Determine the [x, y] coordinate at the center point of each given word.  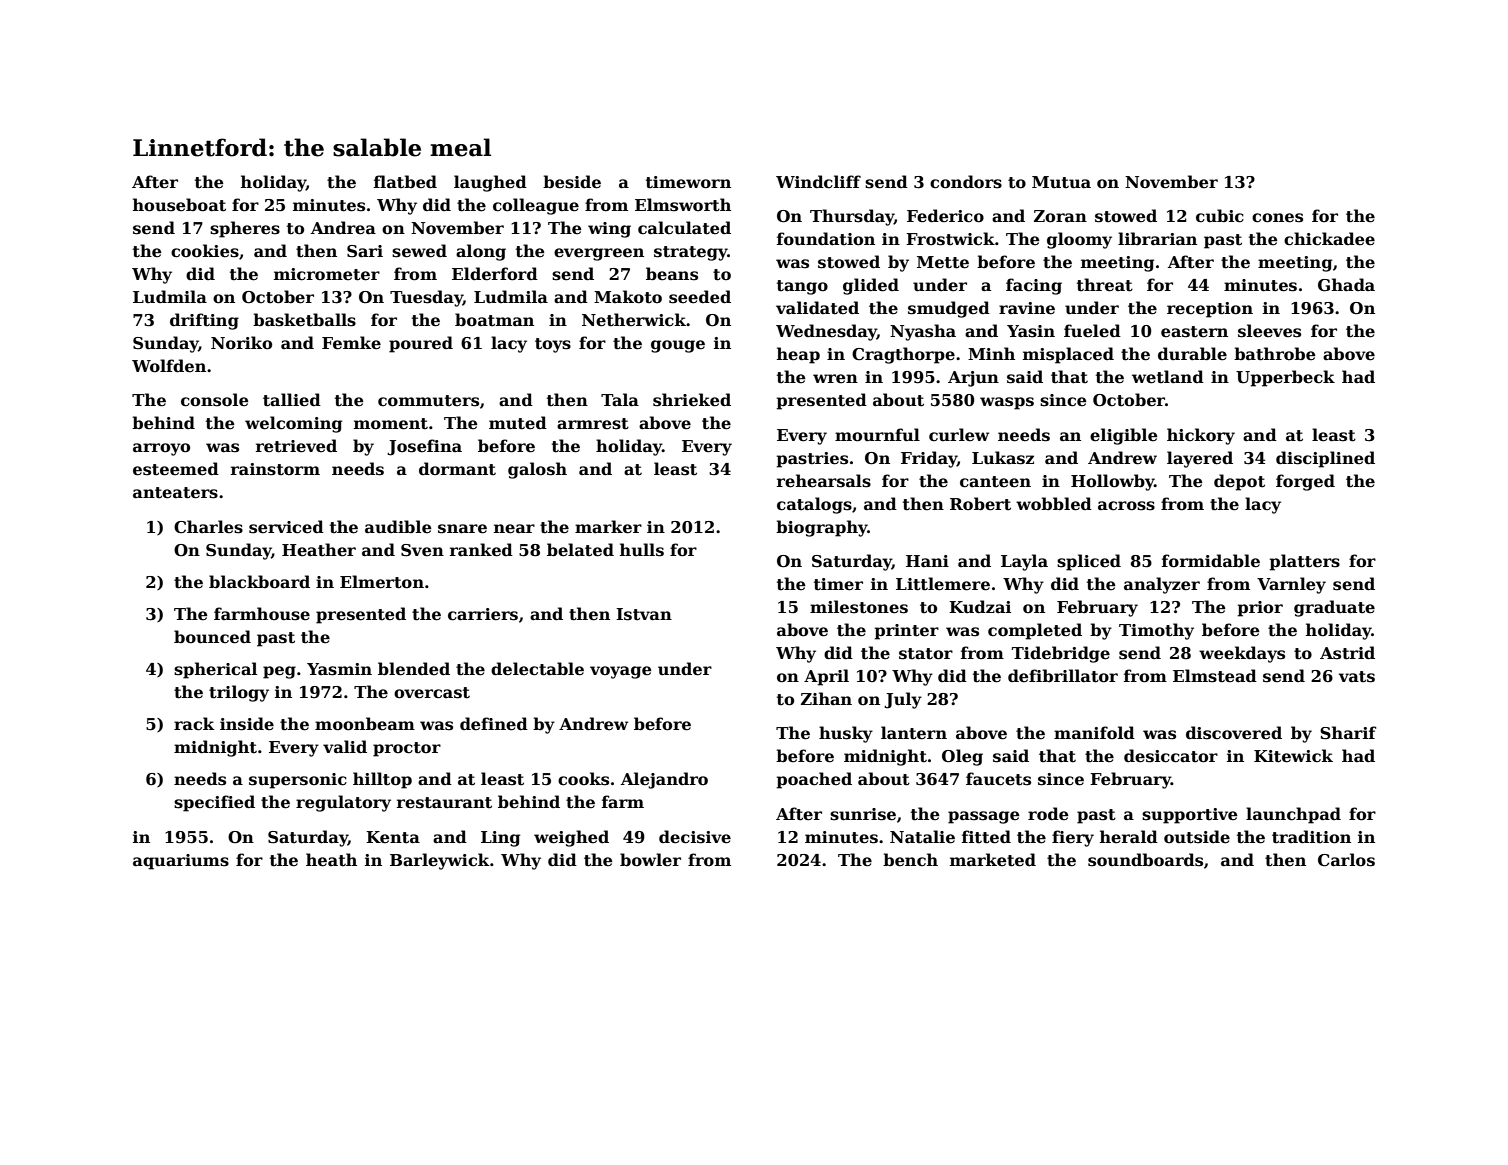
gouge [678, 346]
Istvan [644, 614]
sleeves [1269, 331]
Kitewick [1293, 756]
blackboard [259, 582]
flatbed [405, 182]
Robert [980, 504]
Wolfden [169, 366]
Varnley [1291, 585]
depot [1239, 482]
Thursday [852, 217]
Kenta [393, 837]
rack [194, 724]
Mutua [1061, 182]
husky [846, 734]
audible [398, 527]
